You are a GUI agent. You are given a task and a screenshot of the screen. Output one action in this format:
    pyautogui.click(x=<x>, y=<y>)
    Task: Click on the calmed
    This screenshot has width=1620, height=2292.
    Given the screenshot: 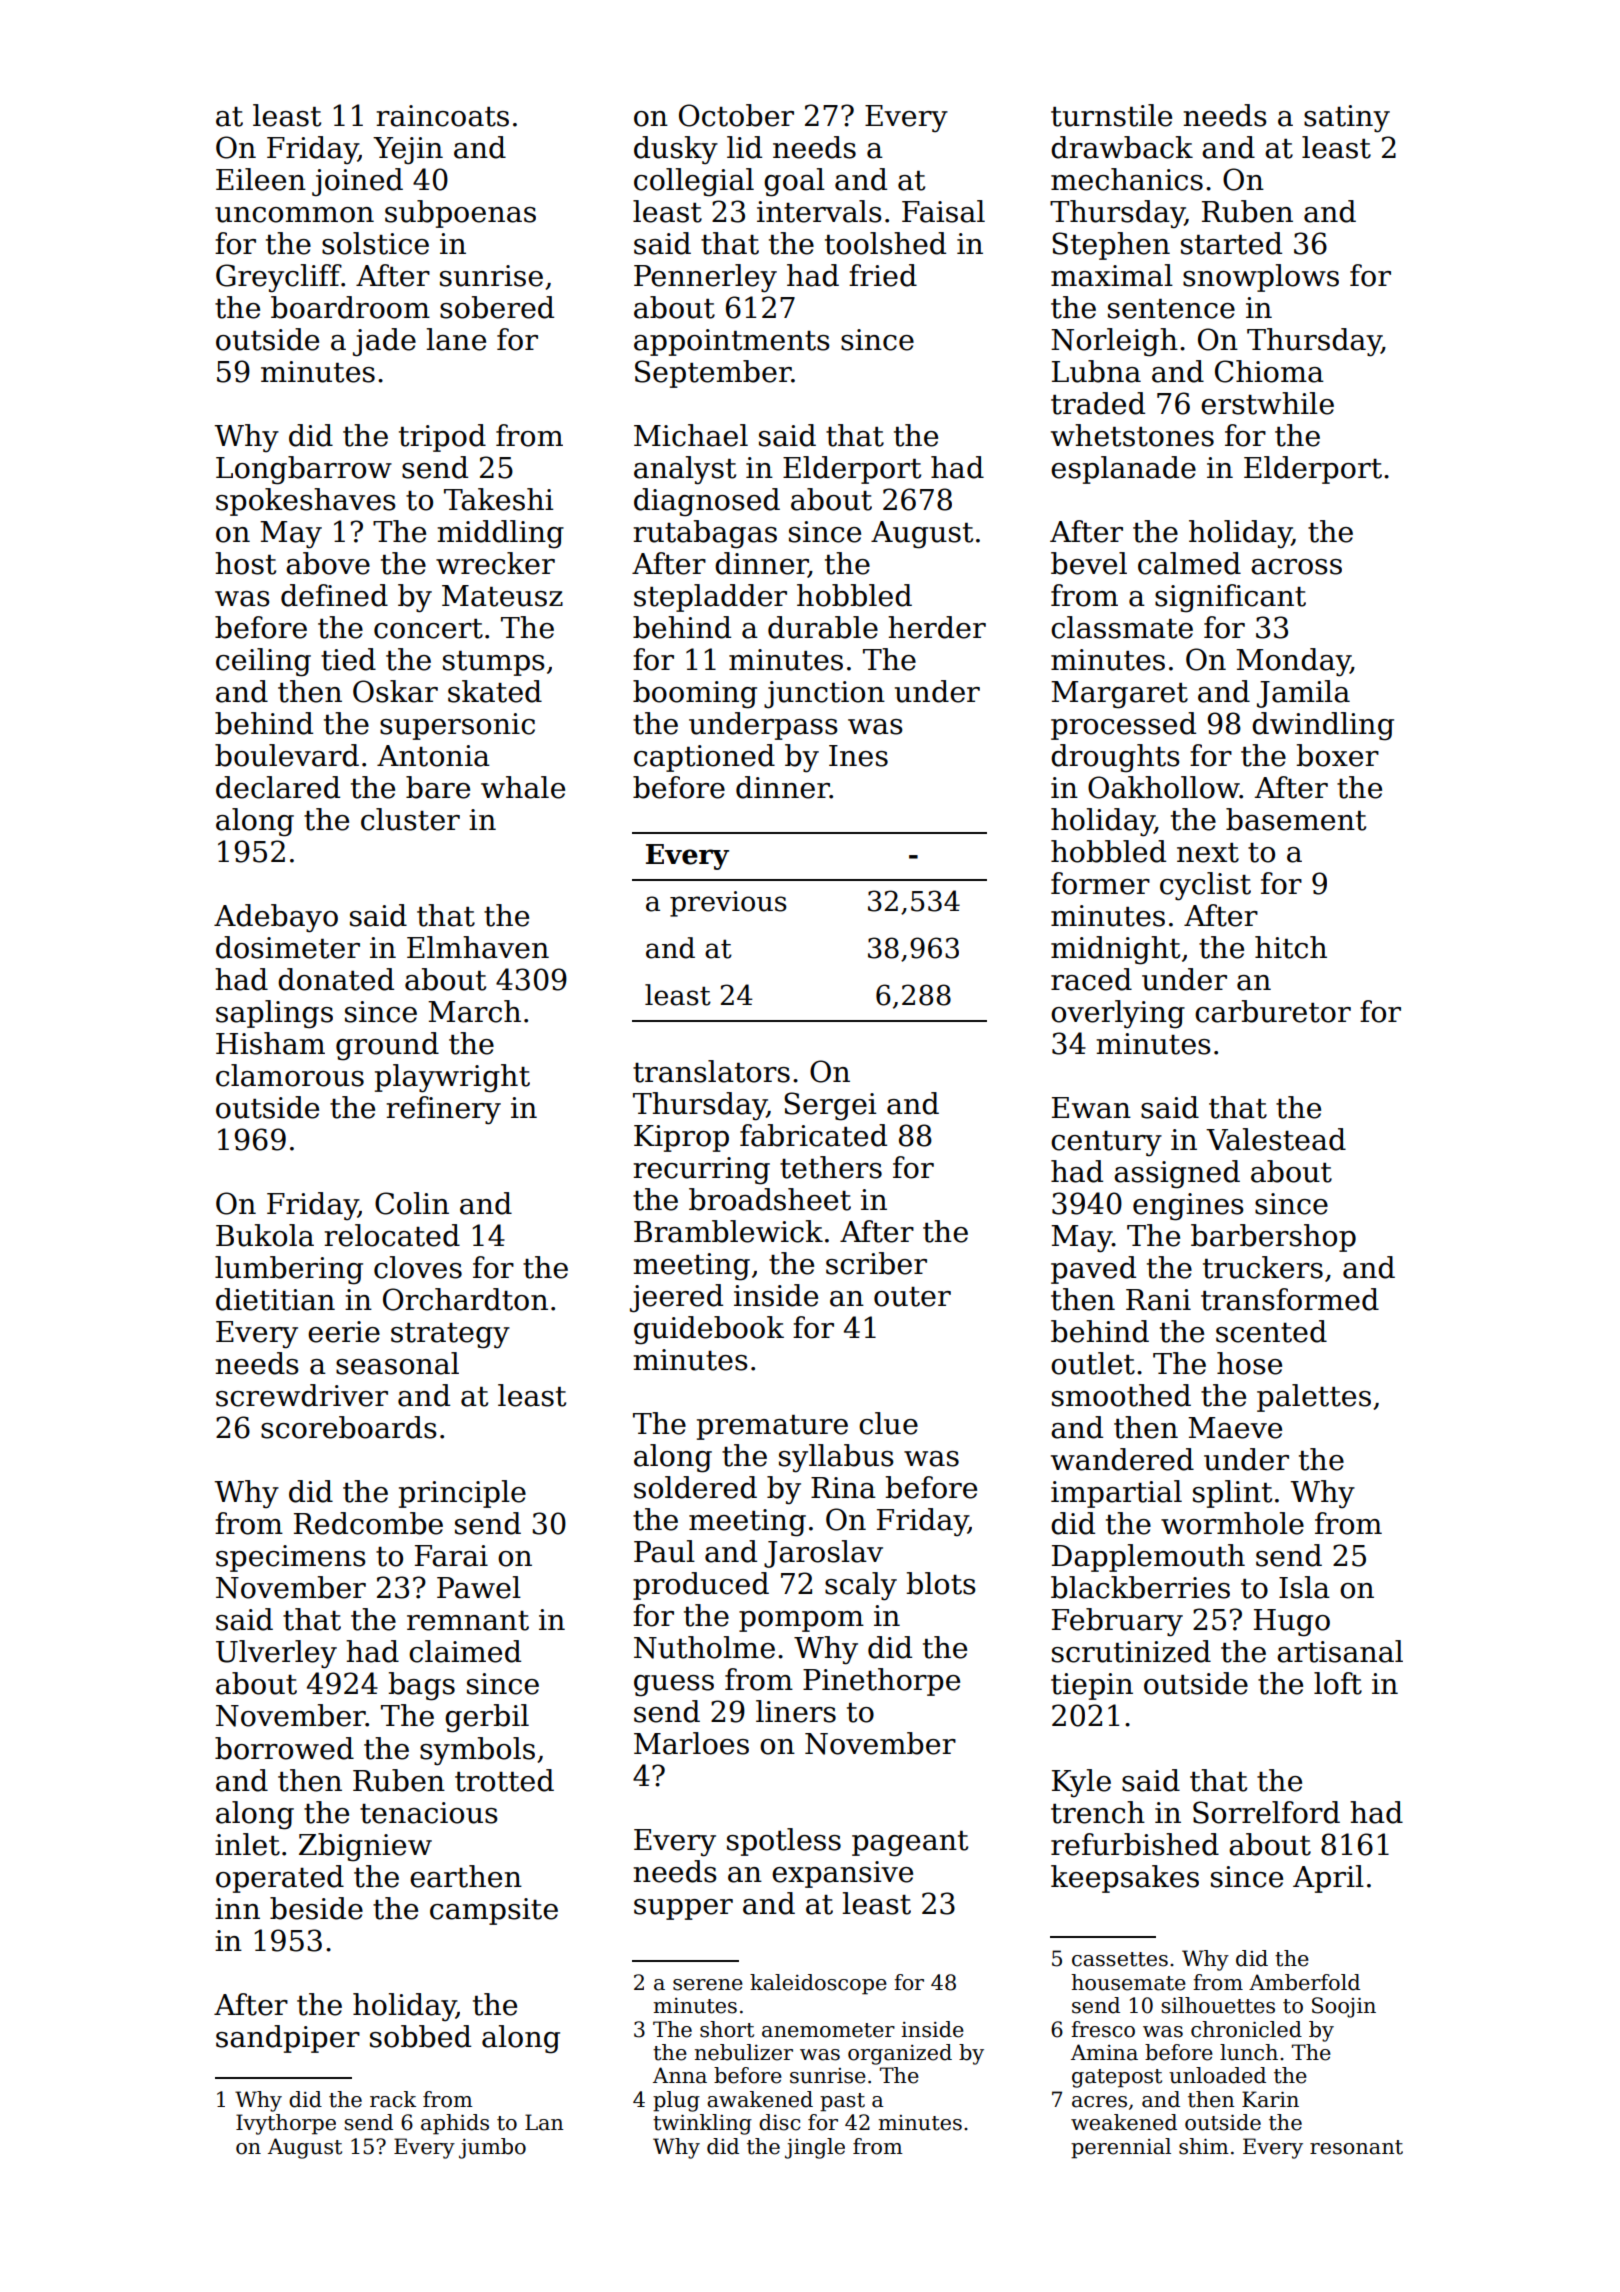 What is the action you would take?
    pyautogui.click(x=1189, y=563)
